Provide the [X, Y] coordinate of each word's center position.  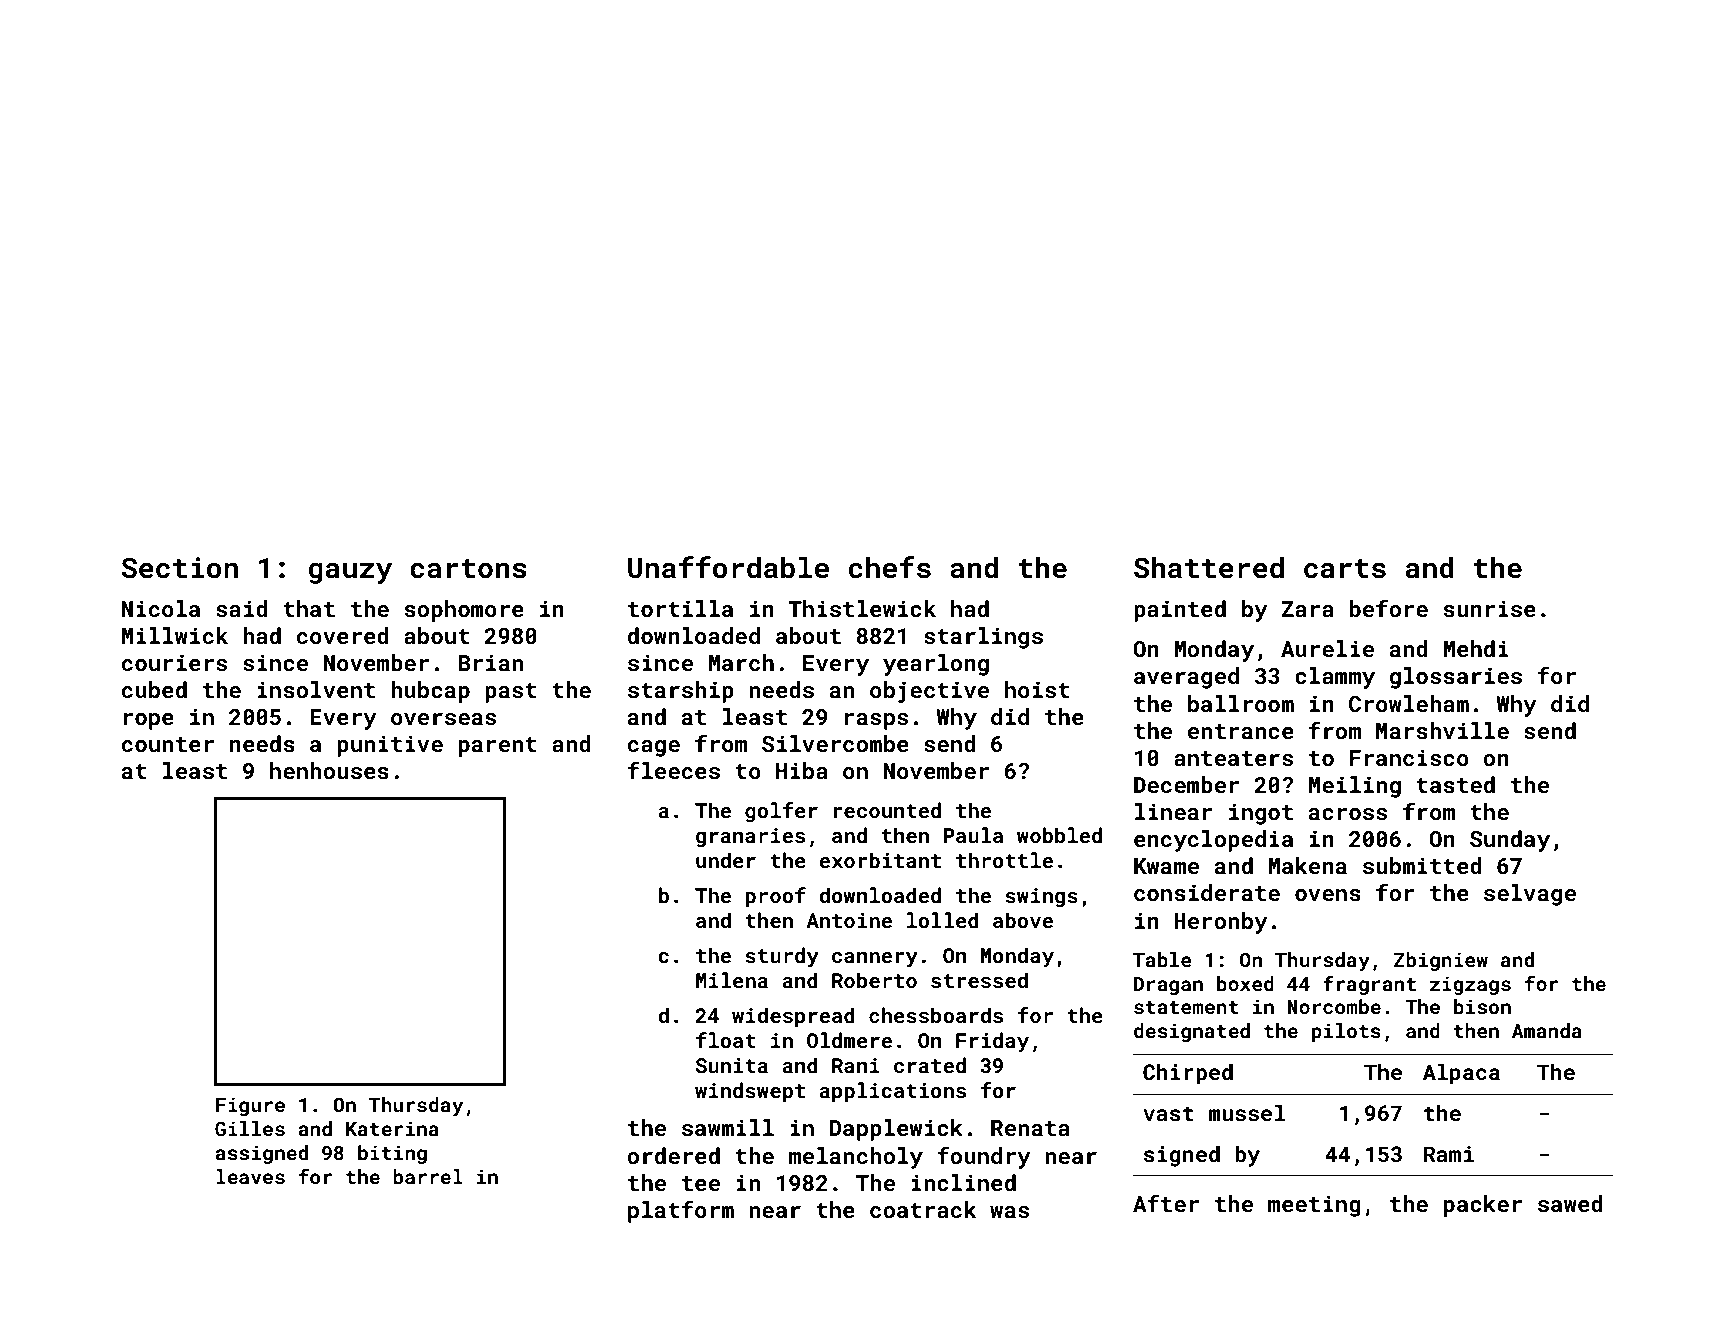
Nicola [161, 608]
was [1009, 1212]
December [1187, 784]
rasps [876, 721]
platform [681, 1211]
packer [1483, 1206]
